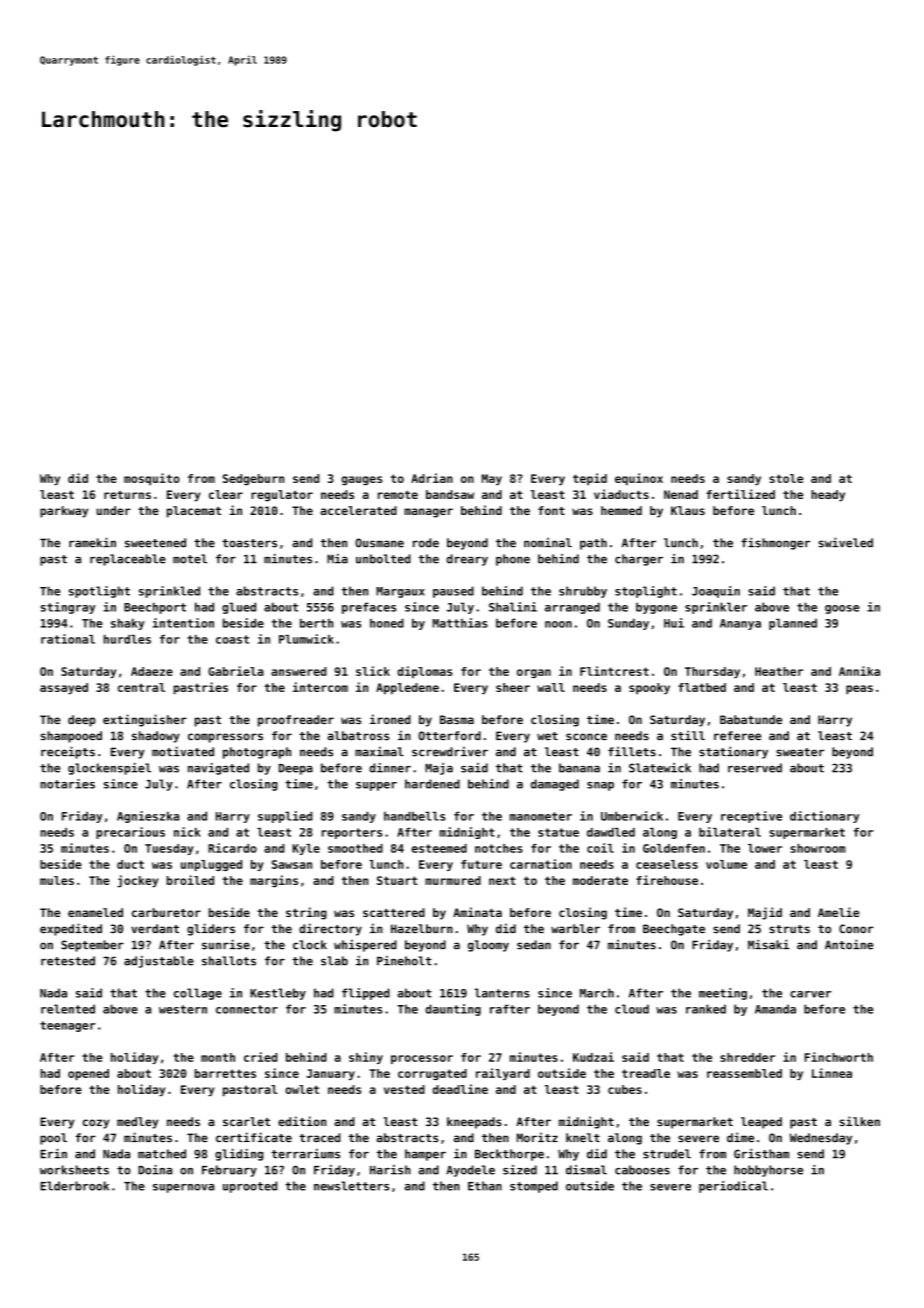  I want to click on stole, so click(786, 478).
